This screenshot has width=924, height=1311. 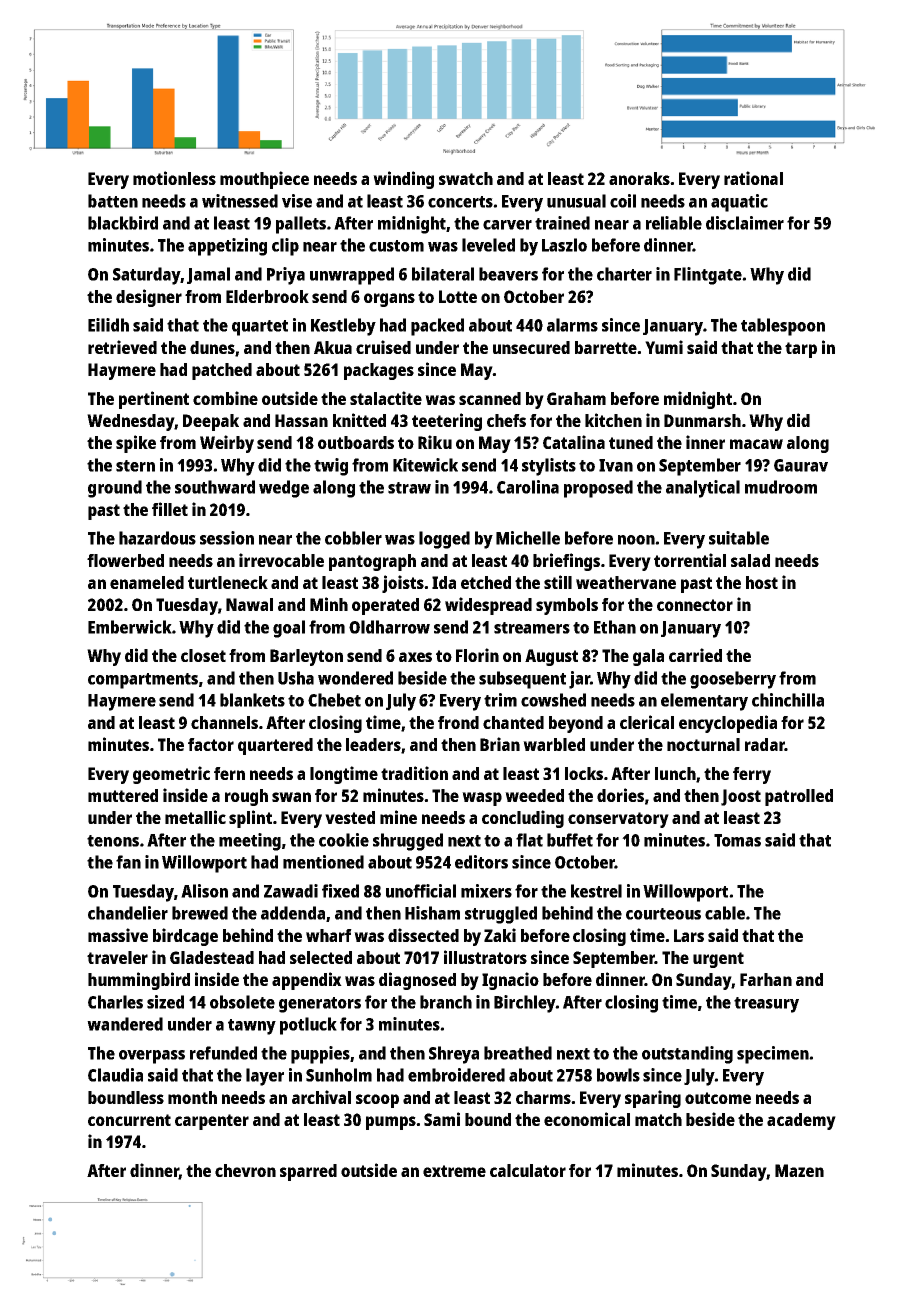 I want to click on Elderbrook, so click(x=267, y=296).
